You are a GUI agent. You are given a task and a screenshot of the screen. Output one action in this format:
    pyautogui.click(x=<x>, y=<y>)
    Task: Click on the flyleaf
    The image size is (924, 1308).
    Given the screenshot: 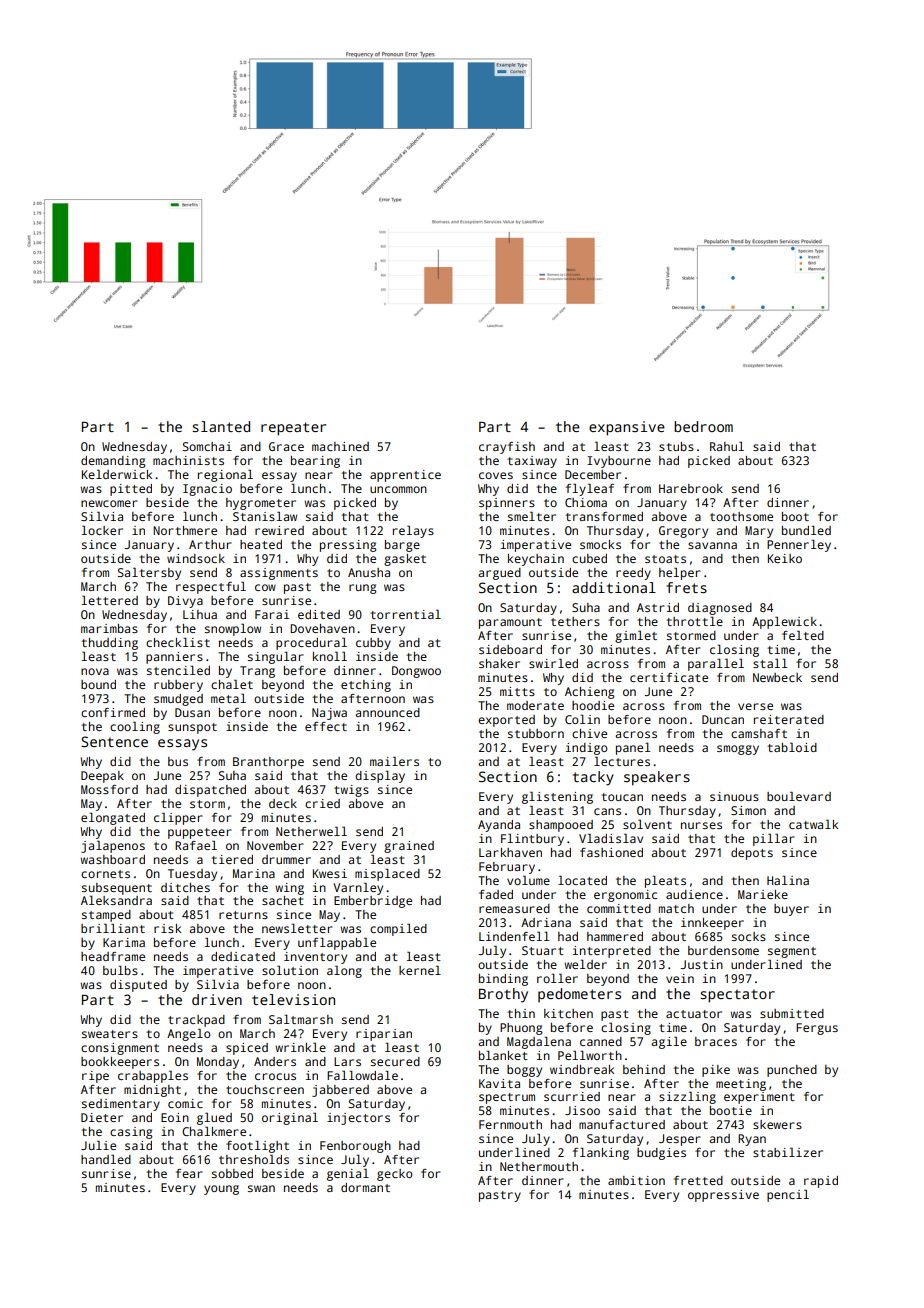 What is the action you would take?
    pyautogui.click(x=590, y=489)
